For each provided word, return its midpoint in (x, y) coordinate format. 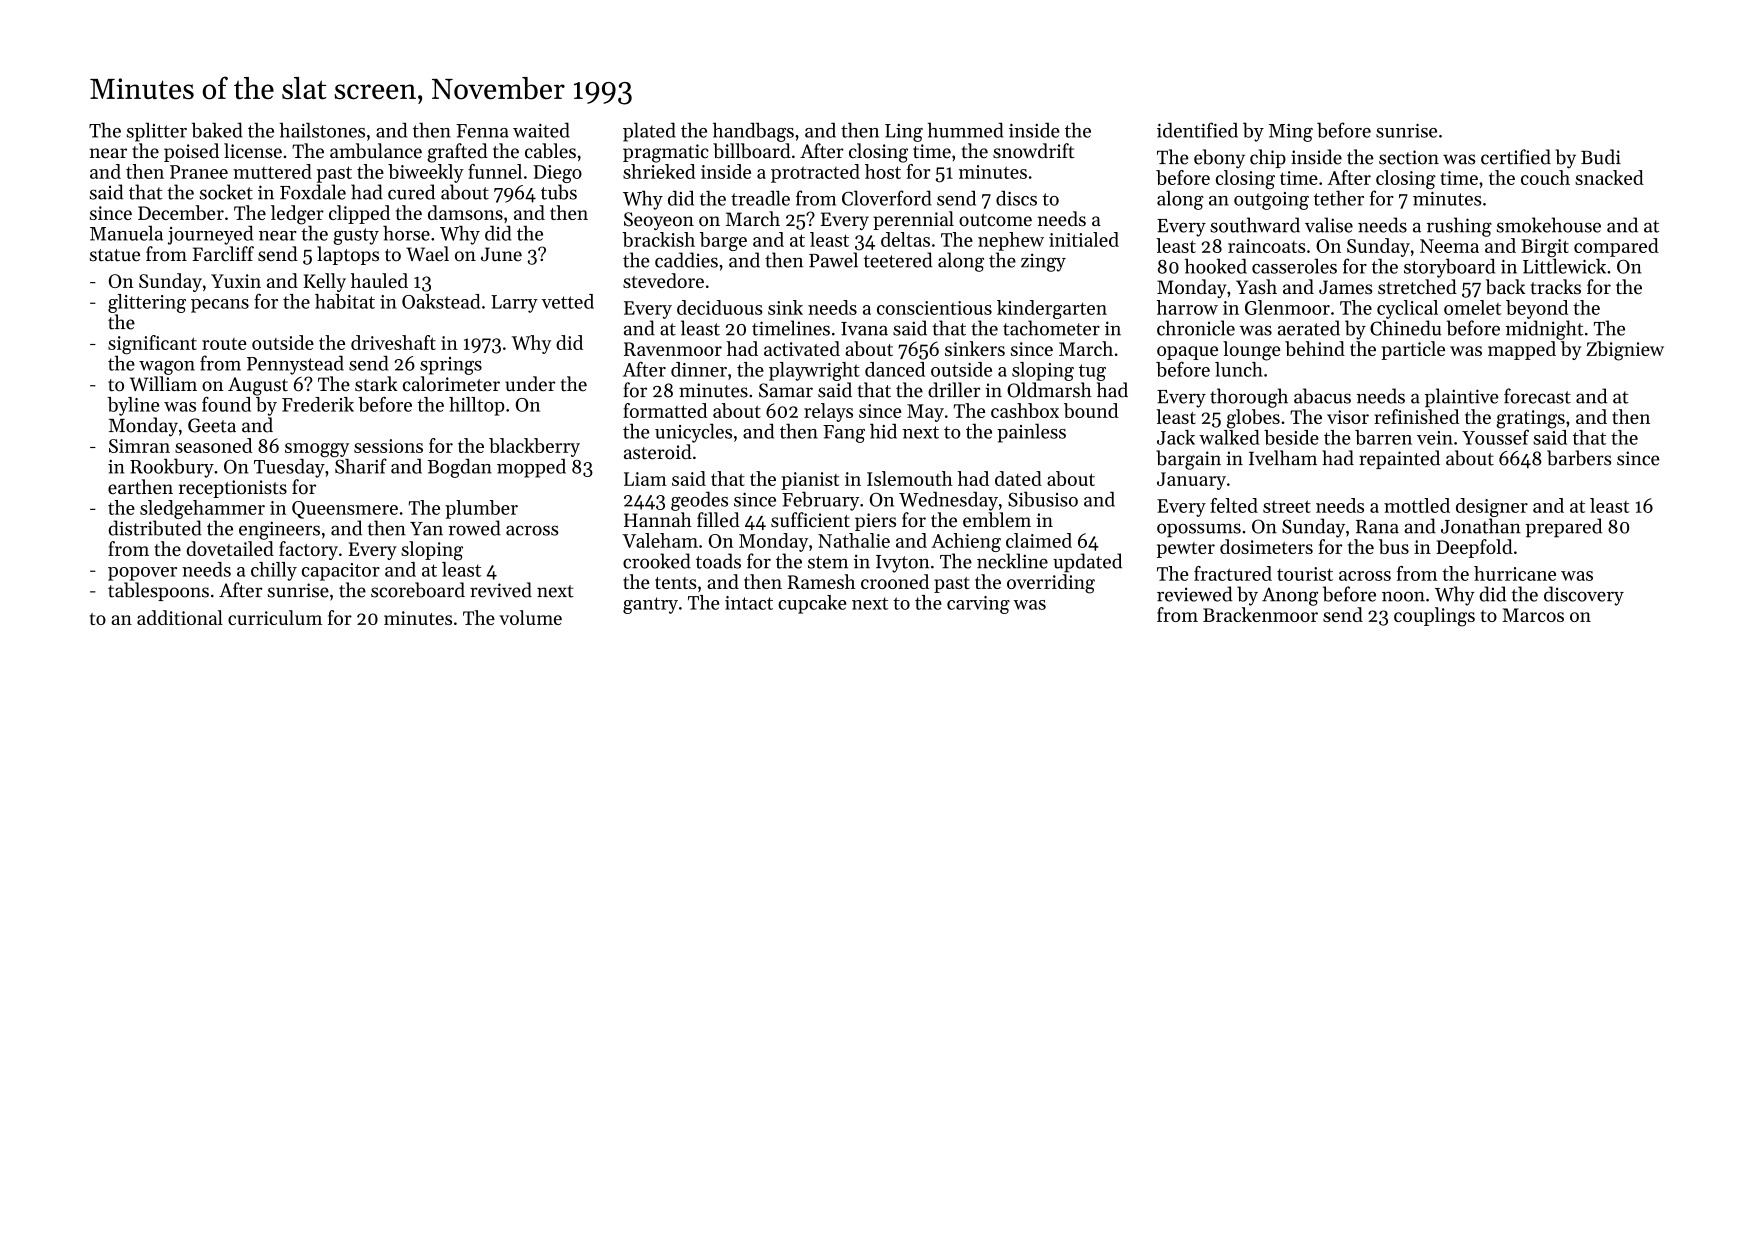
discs (1016, 198)
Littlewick (1564, 266)
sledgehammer (202, 509)
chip (1268, 158)
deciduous (719, 307)
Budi (1601, 157)
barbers (1579, 458)
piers (875, 522)
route (224, 344)
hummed (965, 130)
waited (541, 130)
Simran (139, 446)
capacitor (341, 572)
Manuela (126, 233)
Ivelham (1283, 458)
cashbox (1025, 410)
